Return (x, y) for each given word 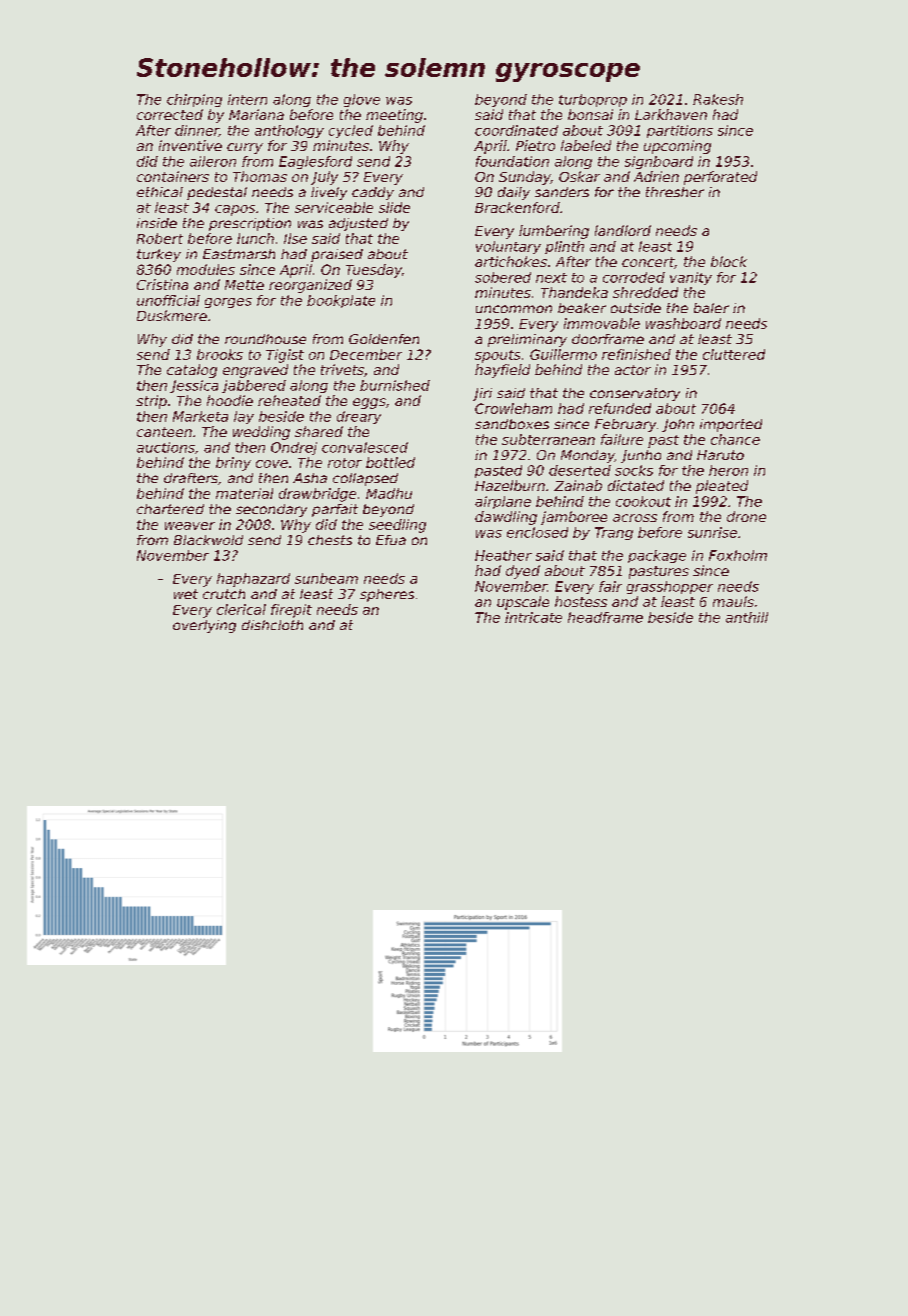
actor (633, 370)
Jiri (482, 394)
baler (711, 308)
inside (157, 223)
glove (362, 100)
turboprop (593, 100)
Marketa (200, 416)
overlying (204, 626)
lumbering (554, 232)
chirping (194, 100)
